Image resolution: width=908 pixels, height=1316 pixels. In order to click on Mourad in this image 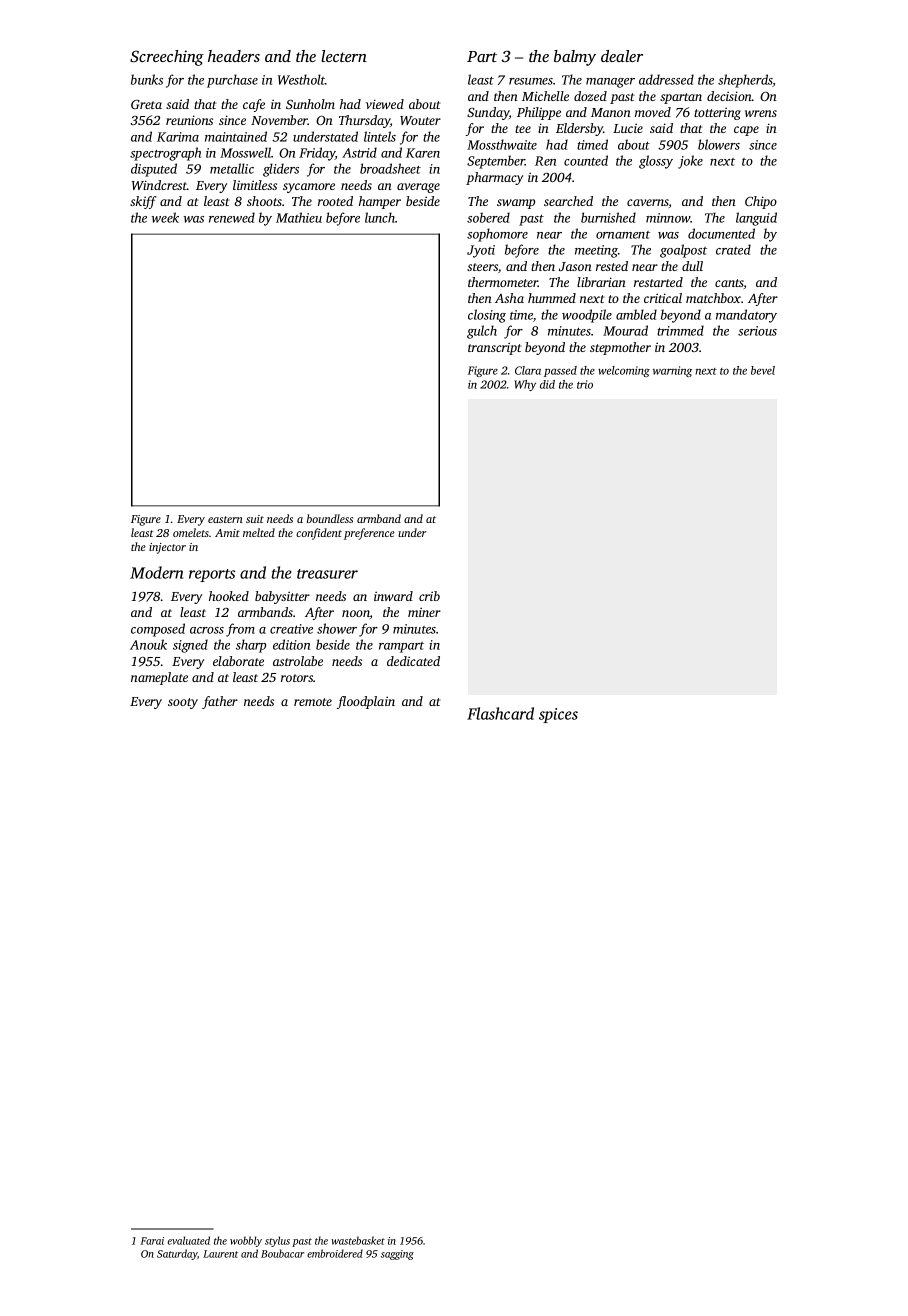, I will do `click(625, 330)`.
